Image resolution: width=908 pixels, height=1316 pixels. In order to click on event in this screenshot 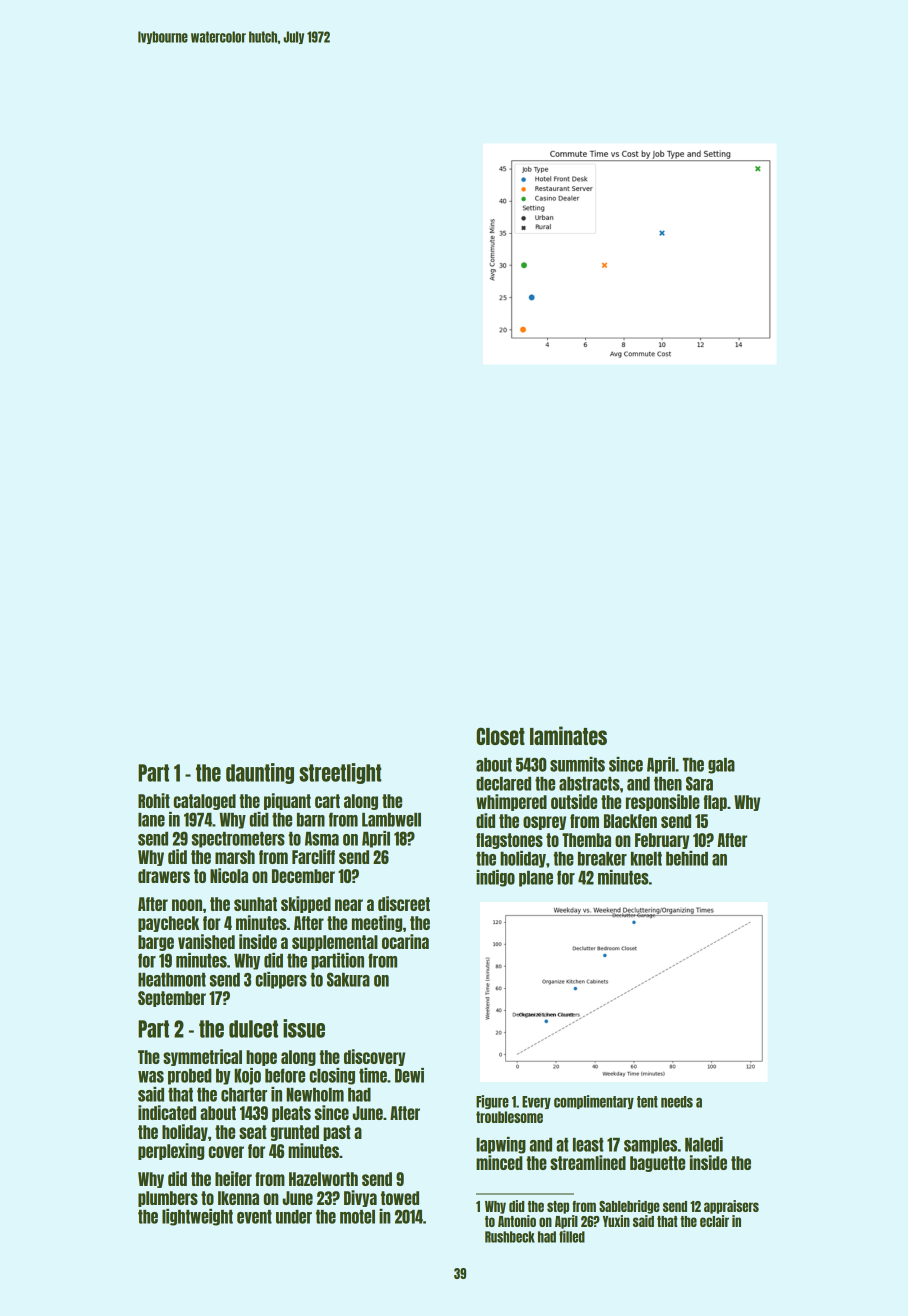, I will do `click(254, 1217)`.
